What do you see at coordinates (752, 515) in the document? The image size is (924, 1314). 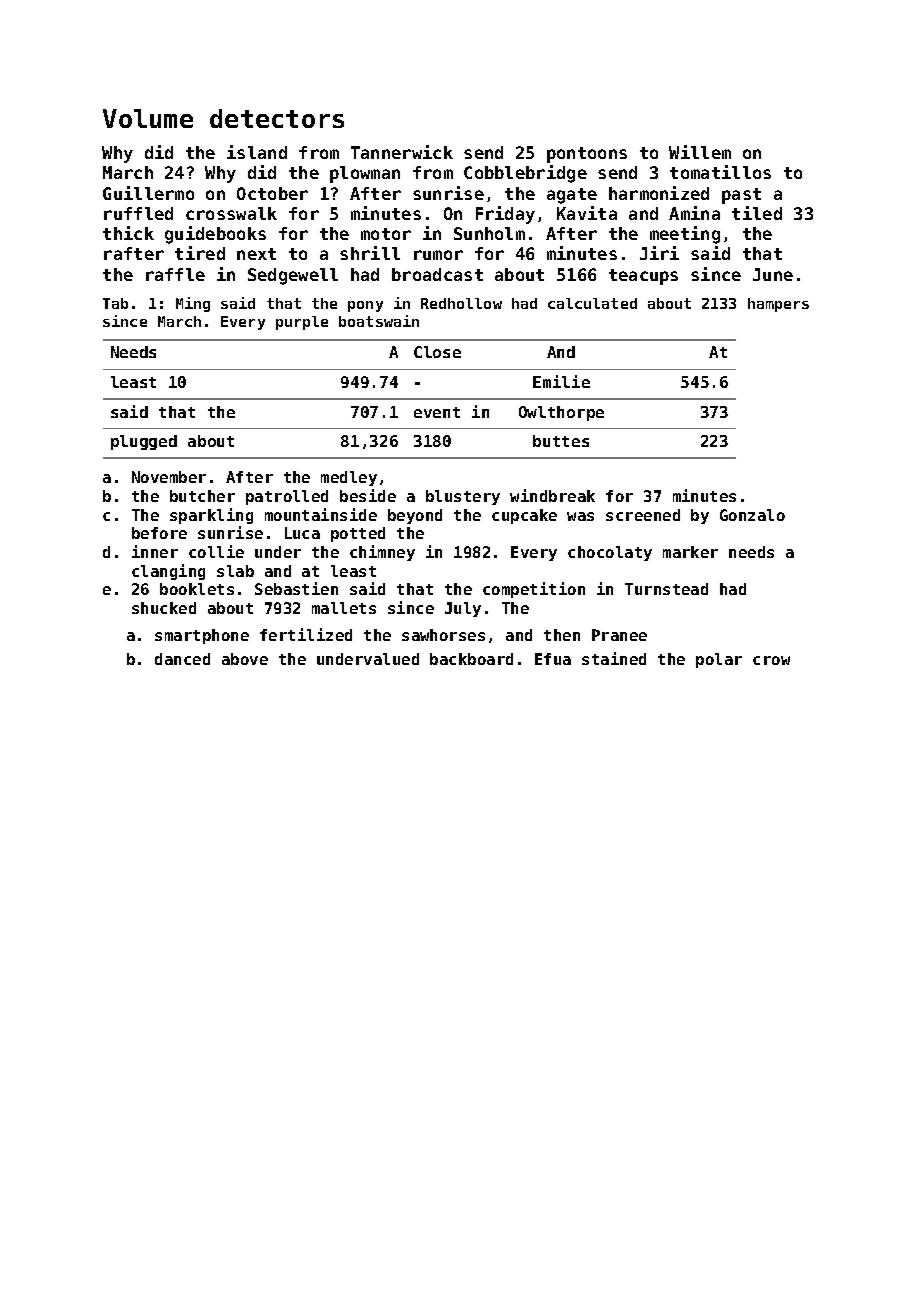 I see `Gonzalo` at bounding box center [752, 515].
